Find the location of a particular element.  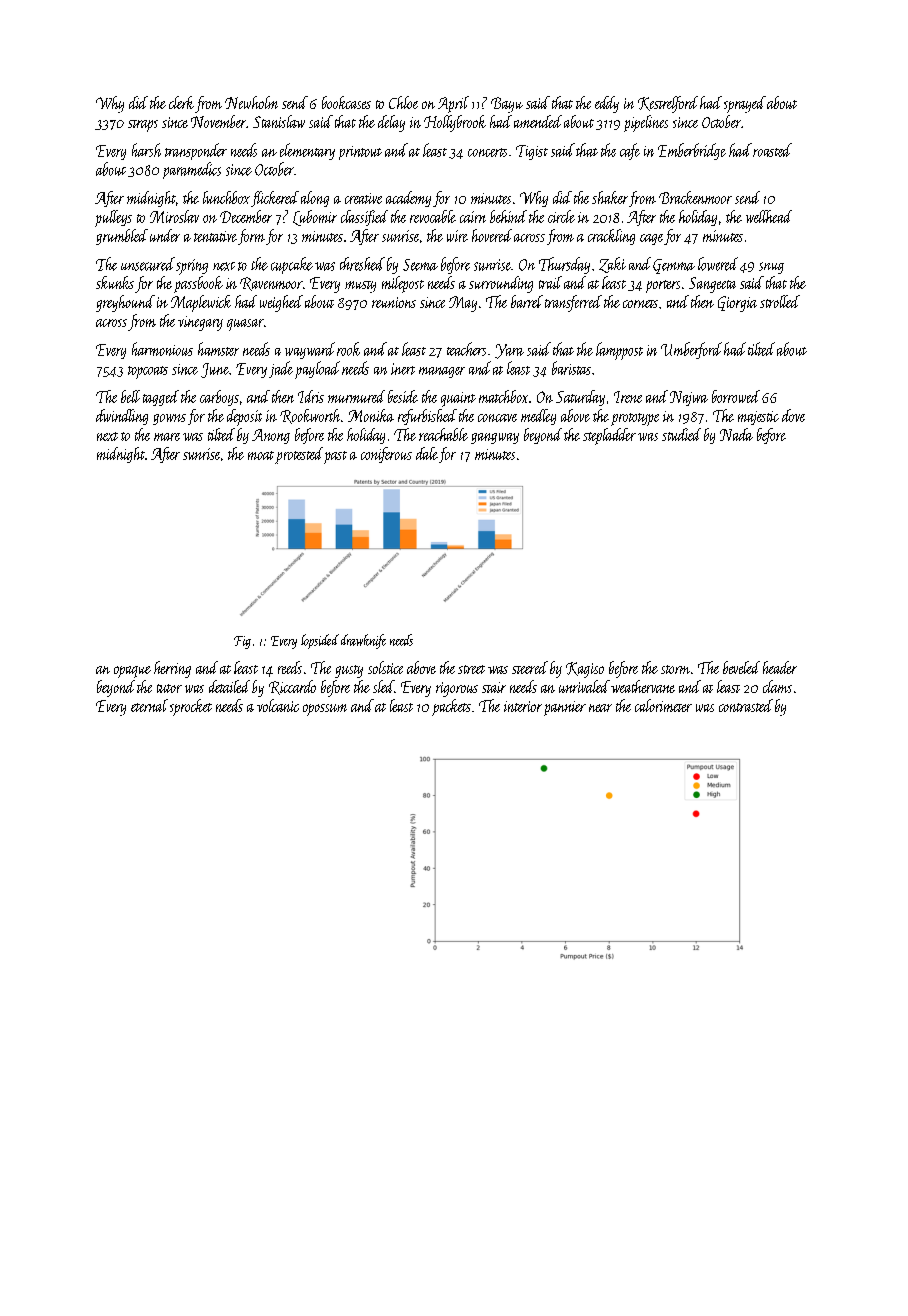

clerk is located at coordinates (181, 102).
